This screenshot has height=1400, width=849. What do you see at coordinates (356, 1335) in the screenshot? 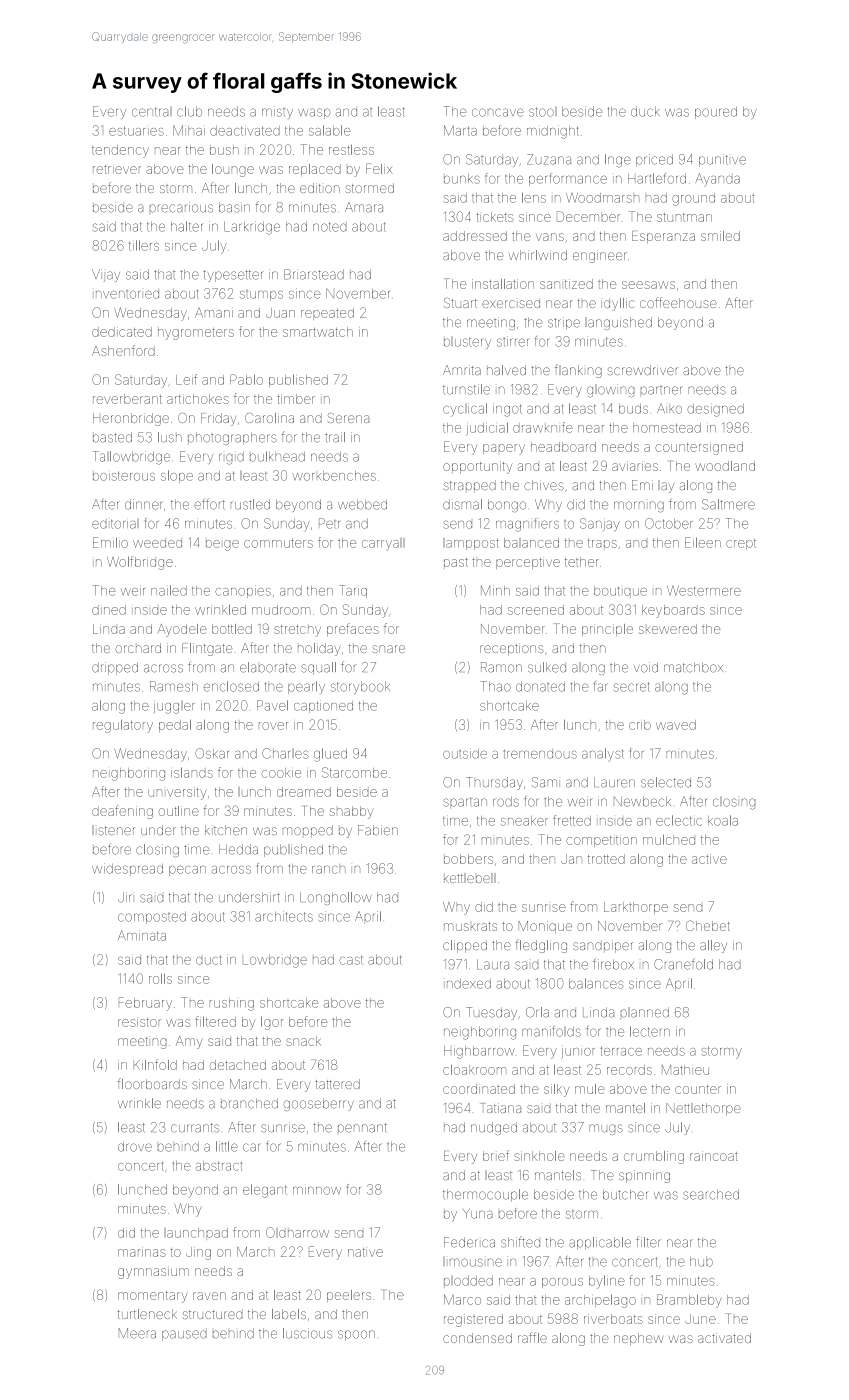
I see `spoon` at bounding box center [356, 1335].
